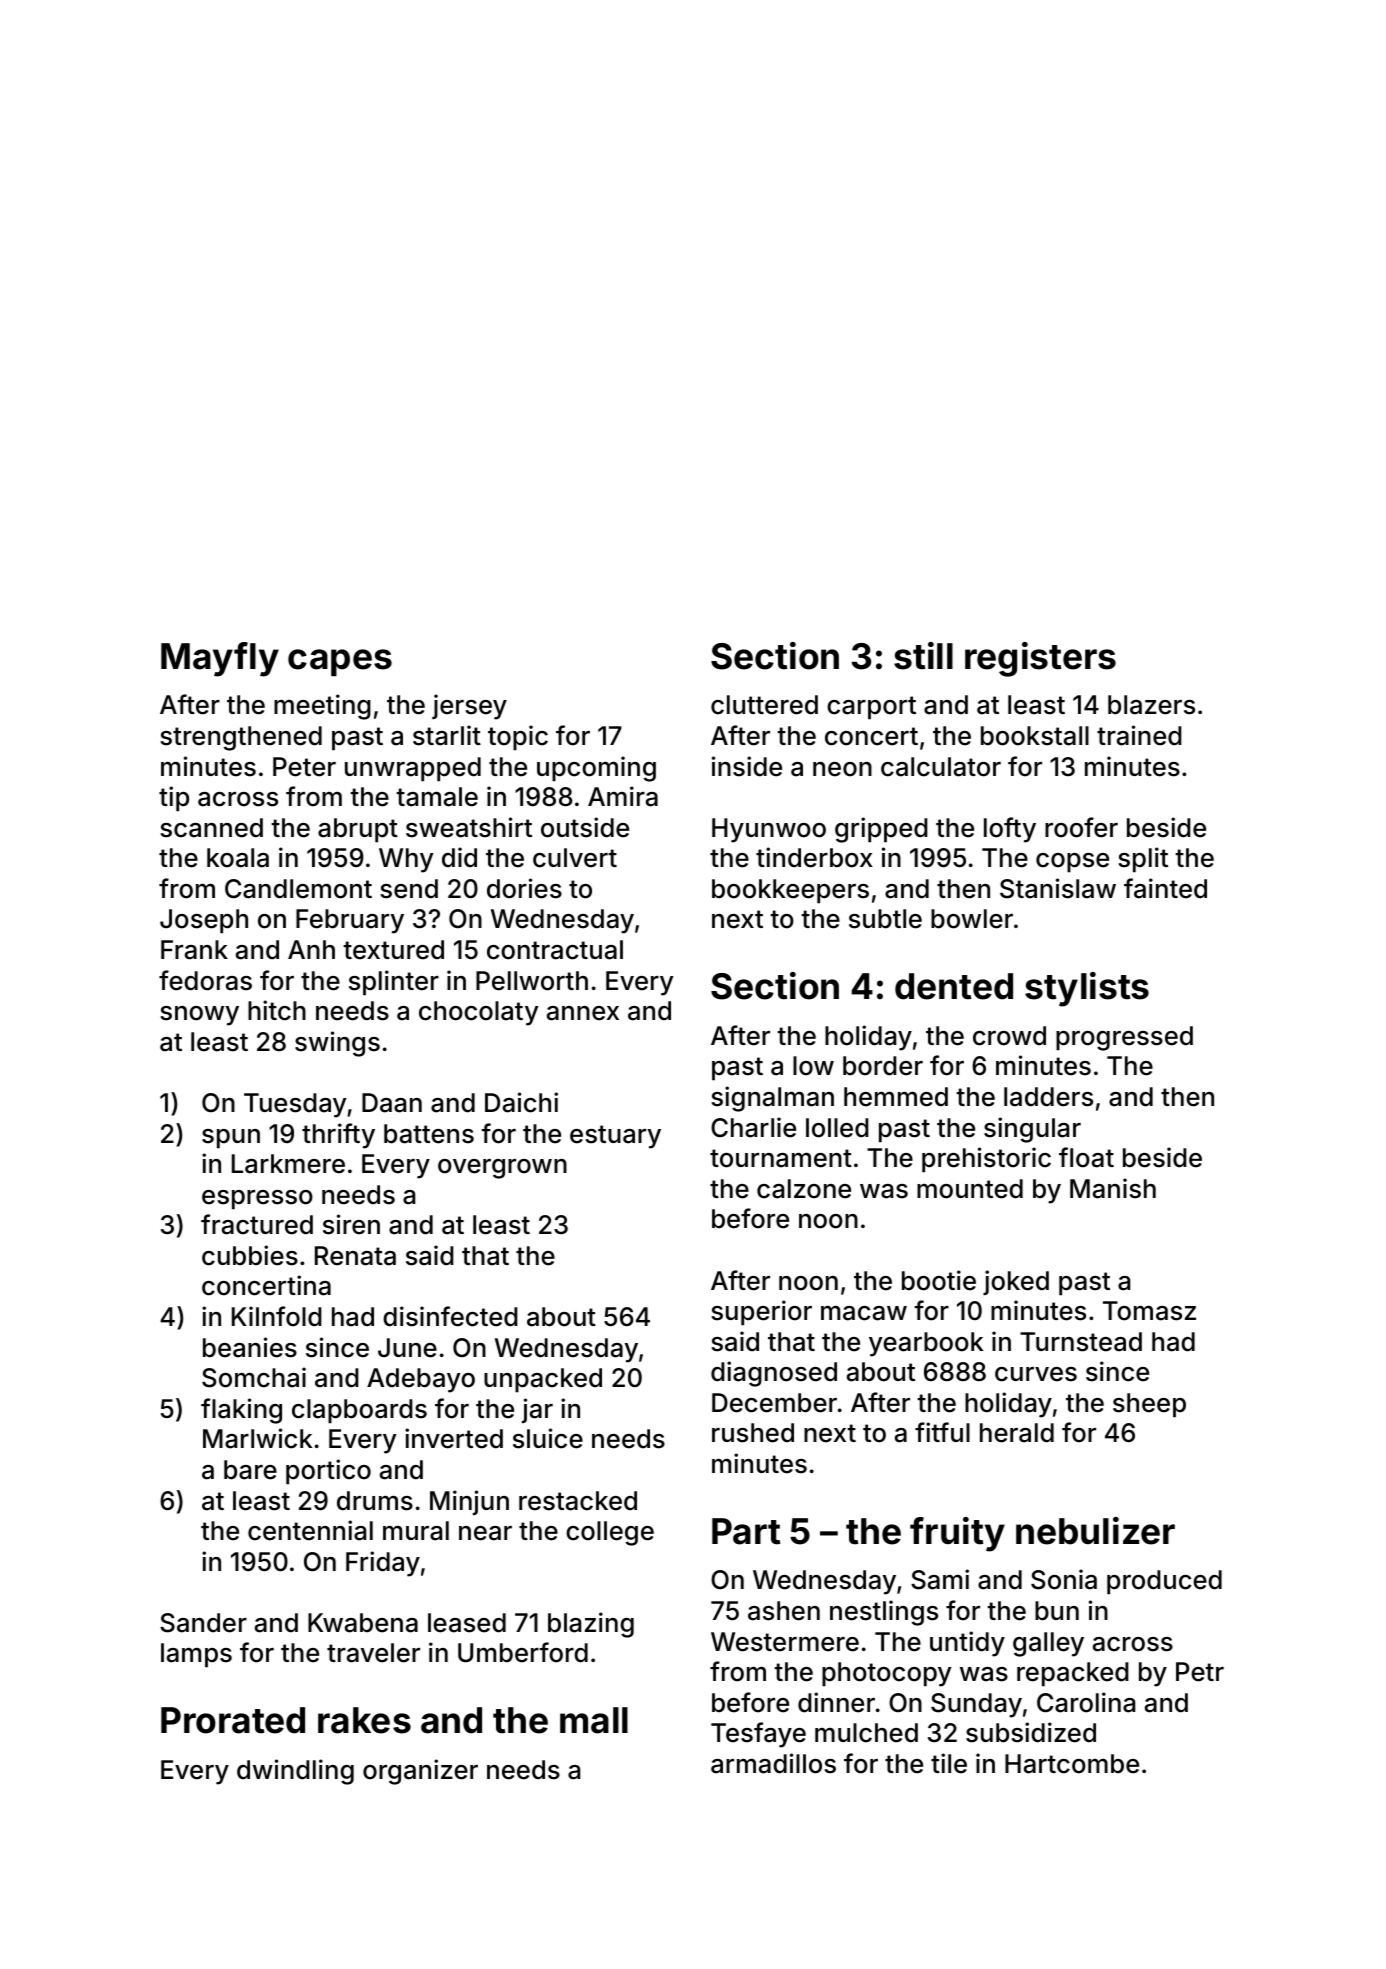 This screenshot has height=1969, width=1386. What do you see at coordinates (548, 1438) in the screenshot?
I see `sluice` at bounding box center [548, 1438].
